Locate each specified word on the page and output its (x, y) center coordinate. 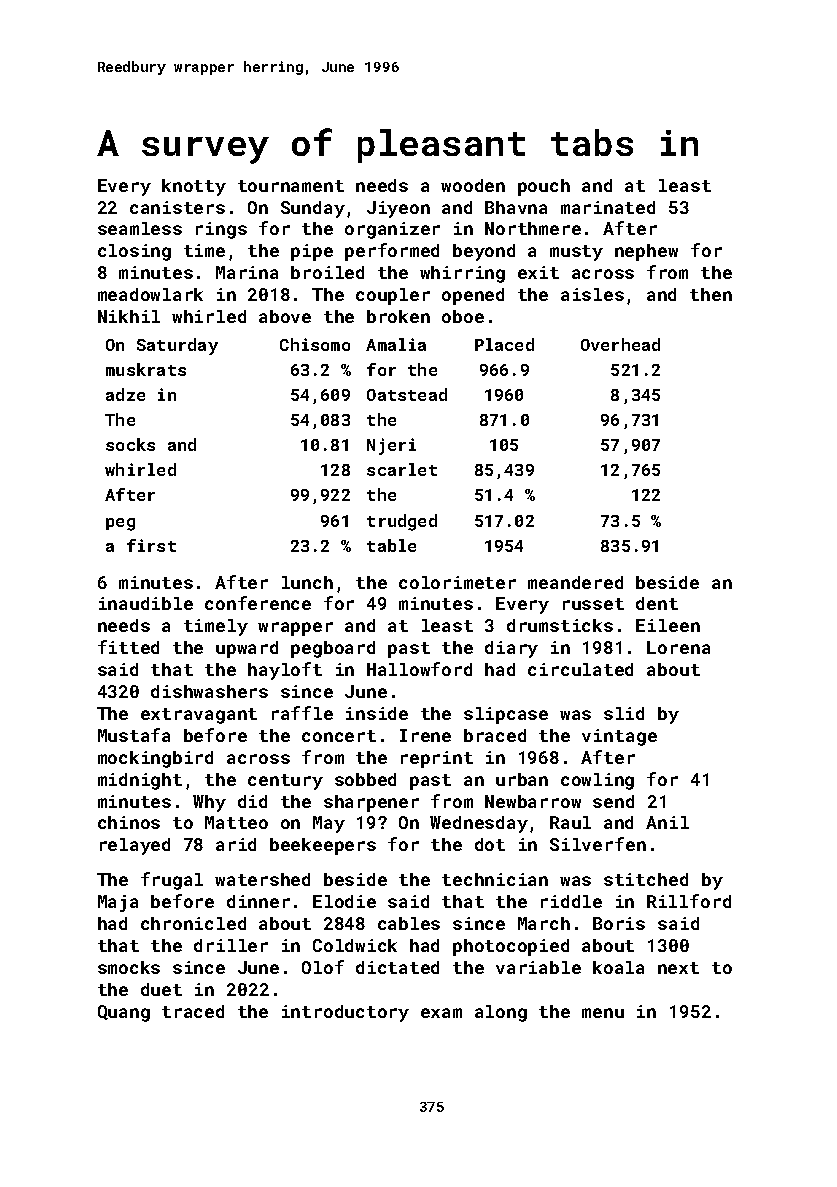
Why (209, 803)
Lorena (678, 647)
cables (409, 923)
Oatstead (407, 394)
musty (576, 253)
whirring (462, 274)
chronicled (193, 923)
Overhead (620, 344)
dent (657, 603)
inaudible (146, 603)
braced (495, 735)
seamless (140, 228)
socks (130, 444)
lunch (307, 582)
